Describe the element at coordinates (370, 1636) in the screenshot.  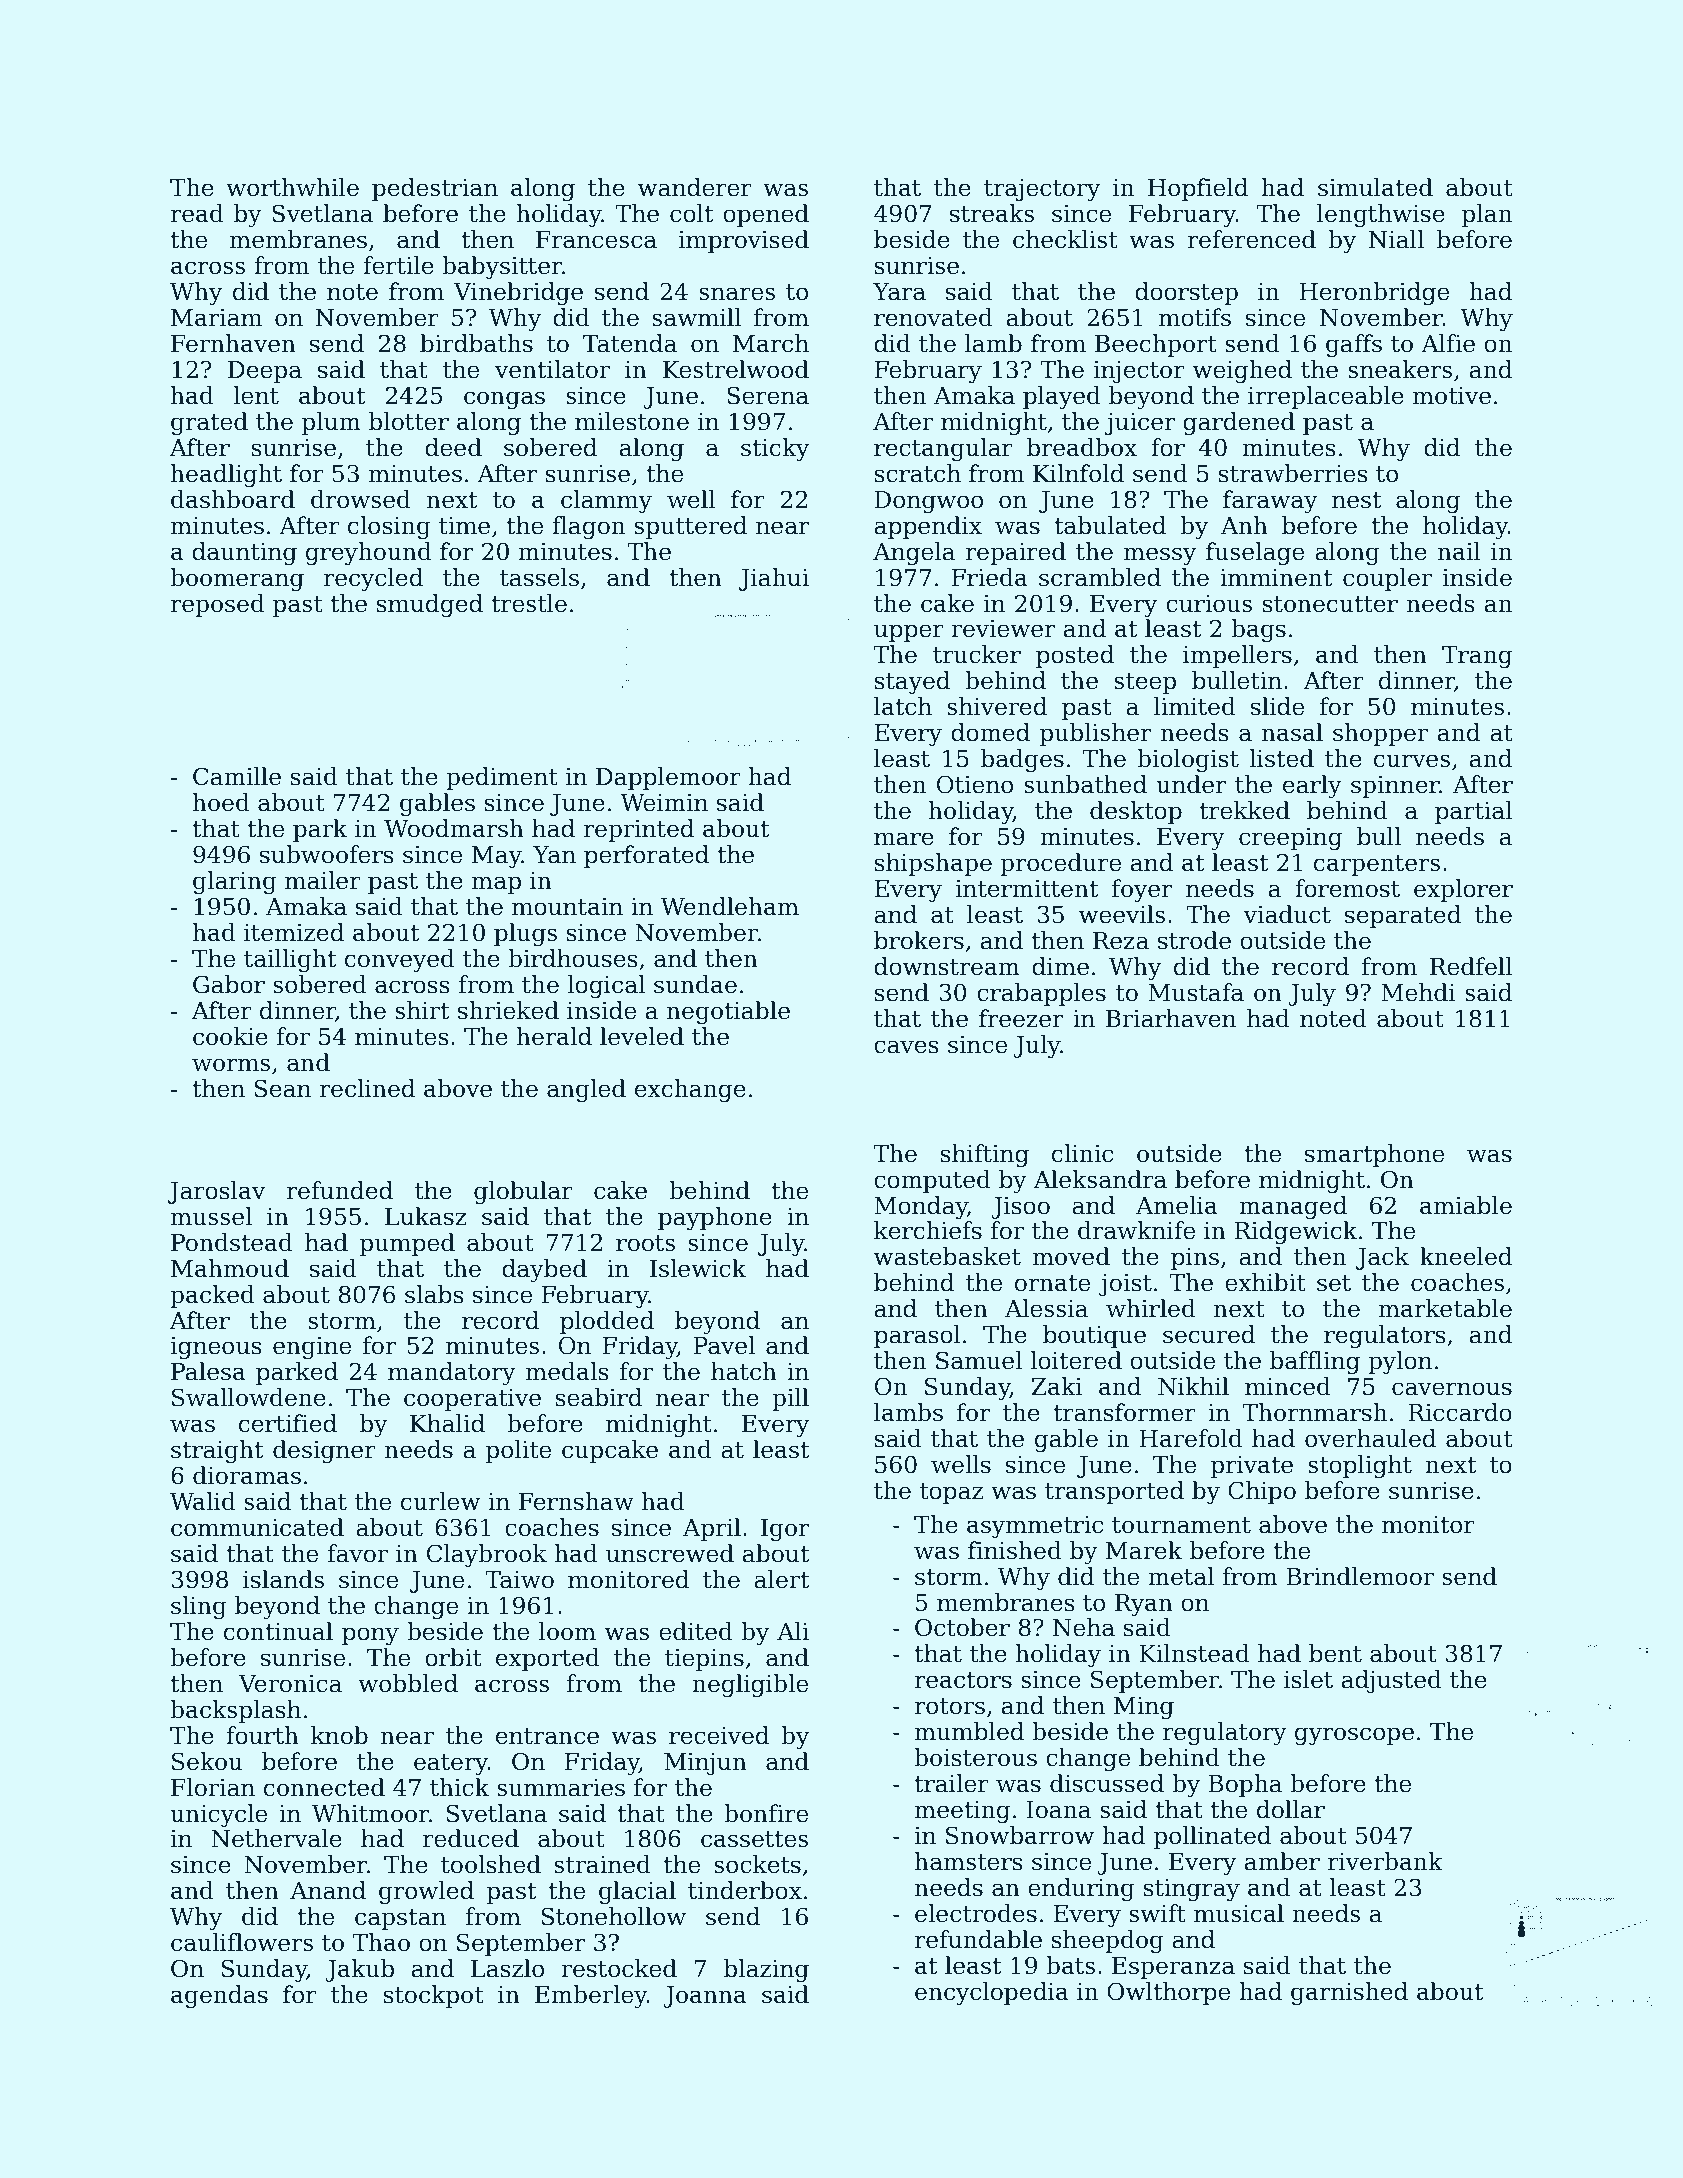
I see `pony` at that location.
